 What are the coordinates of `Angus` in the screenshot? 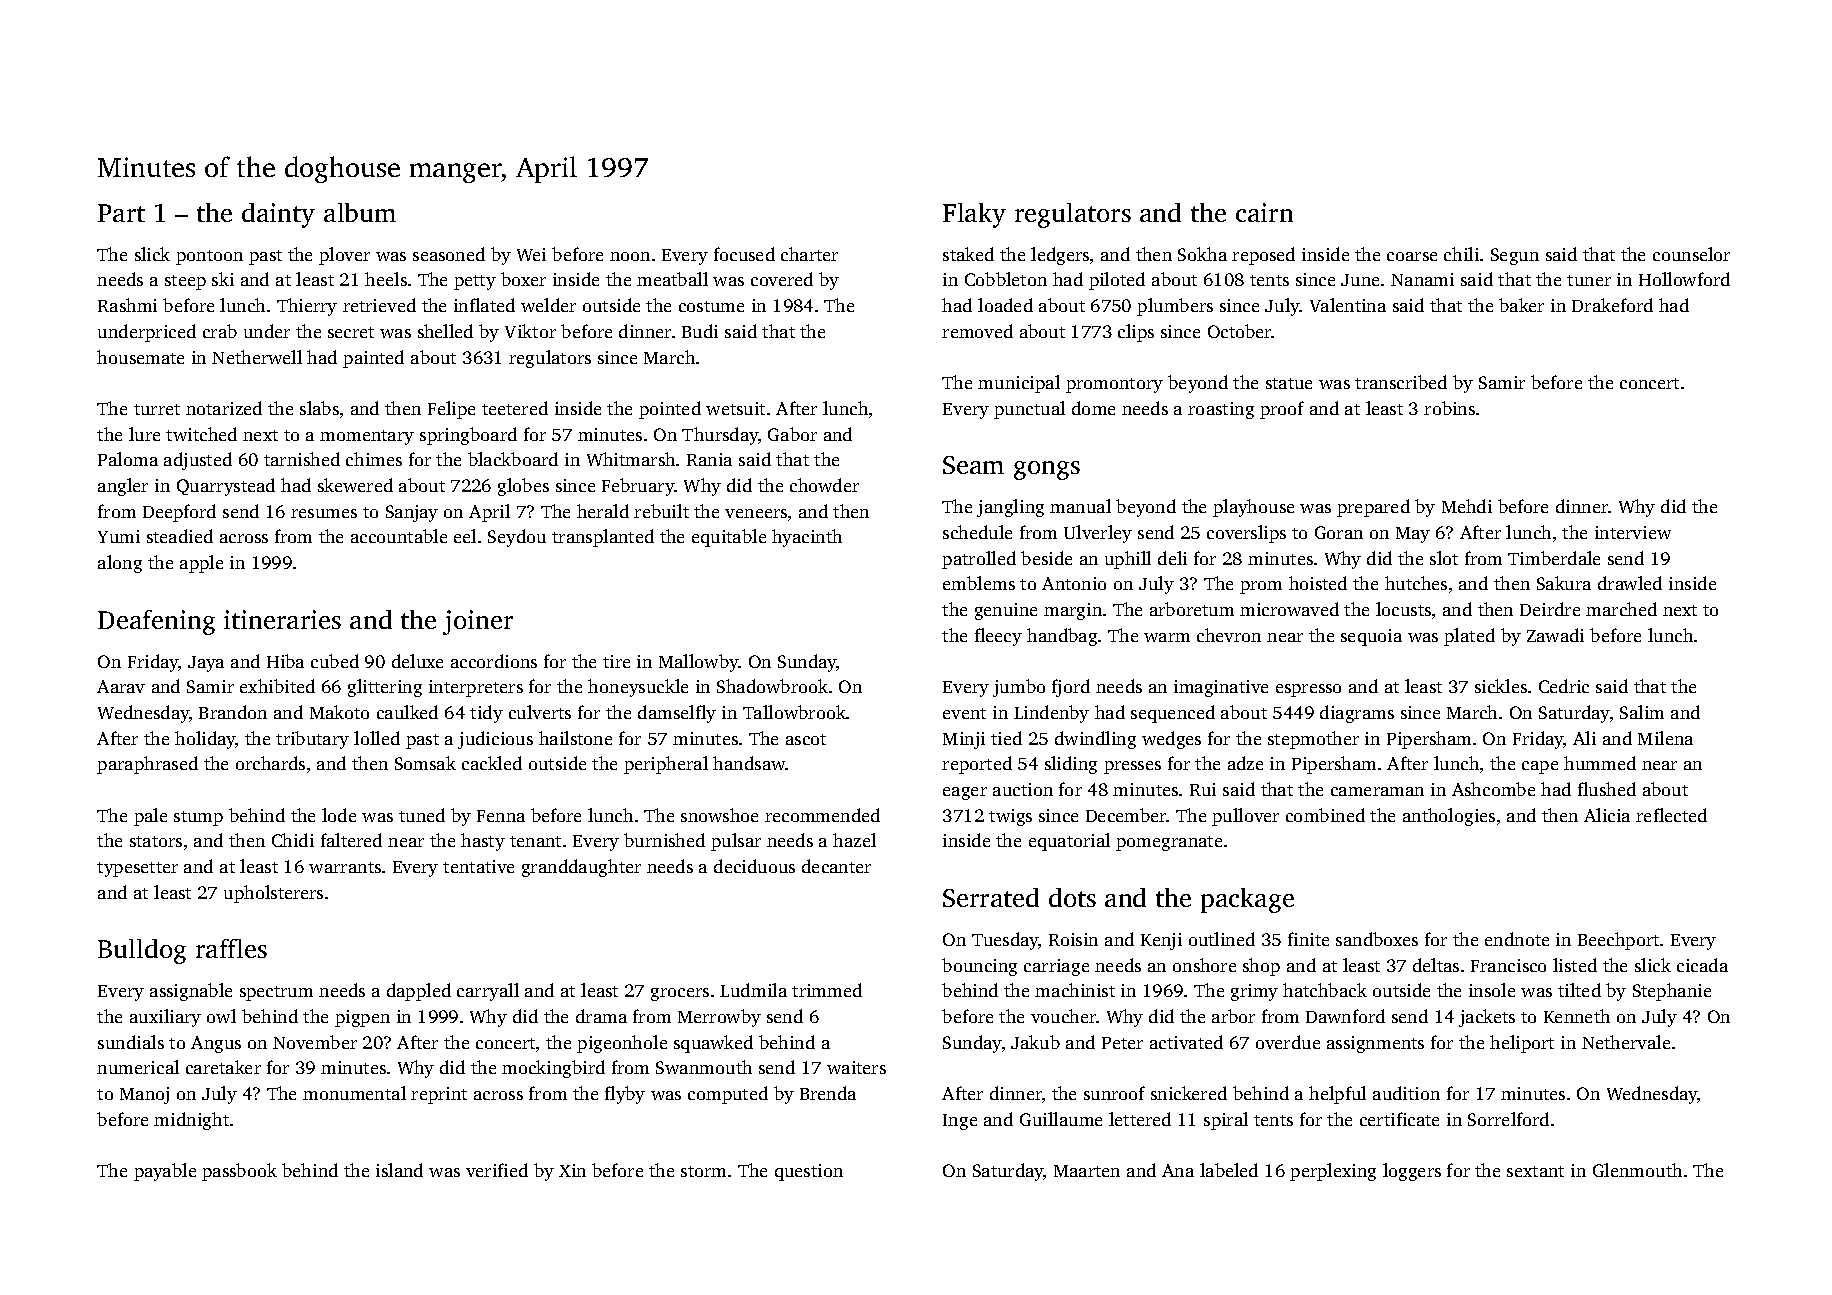 It's located at (216, 1044).
